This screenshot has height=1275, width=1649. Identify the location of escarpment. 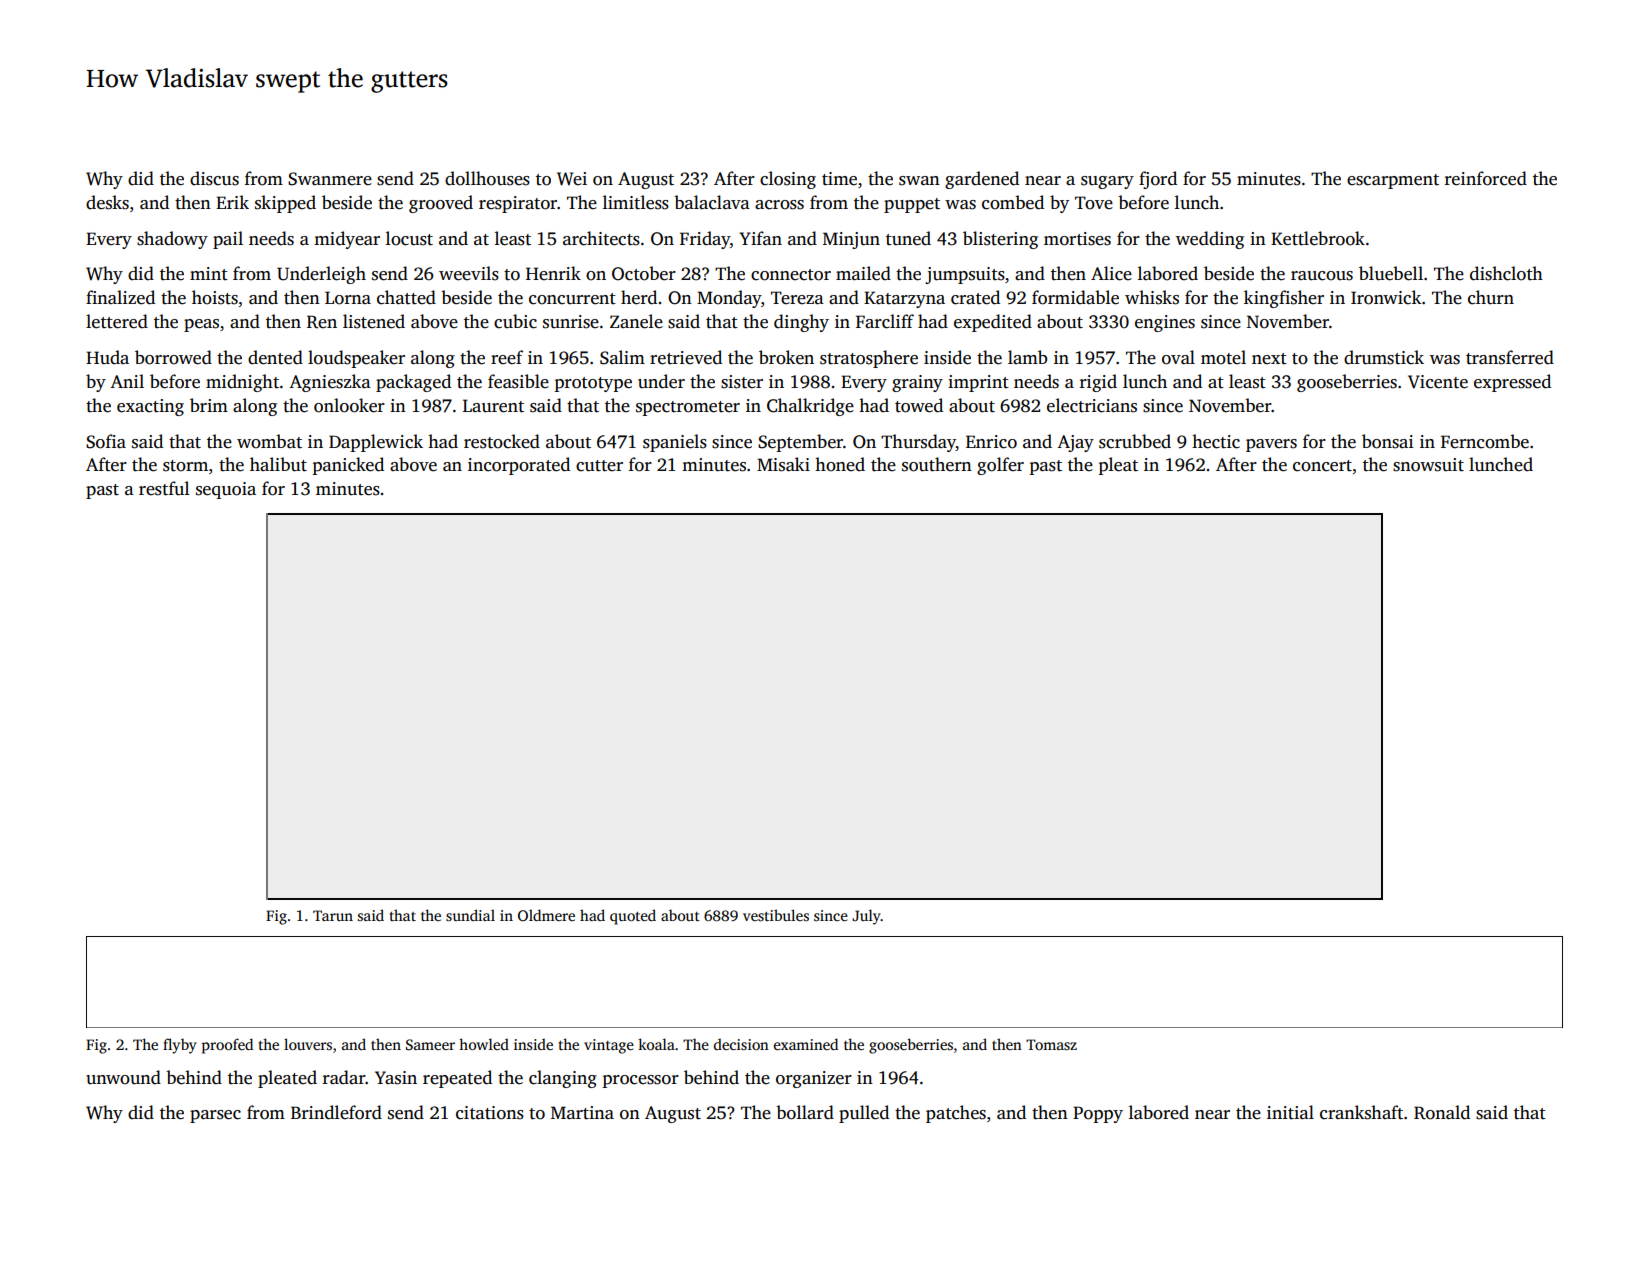
(1393, 181).
